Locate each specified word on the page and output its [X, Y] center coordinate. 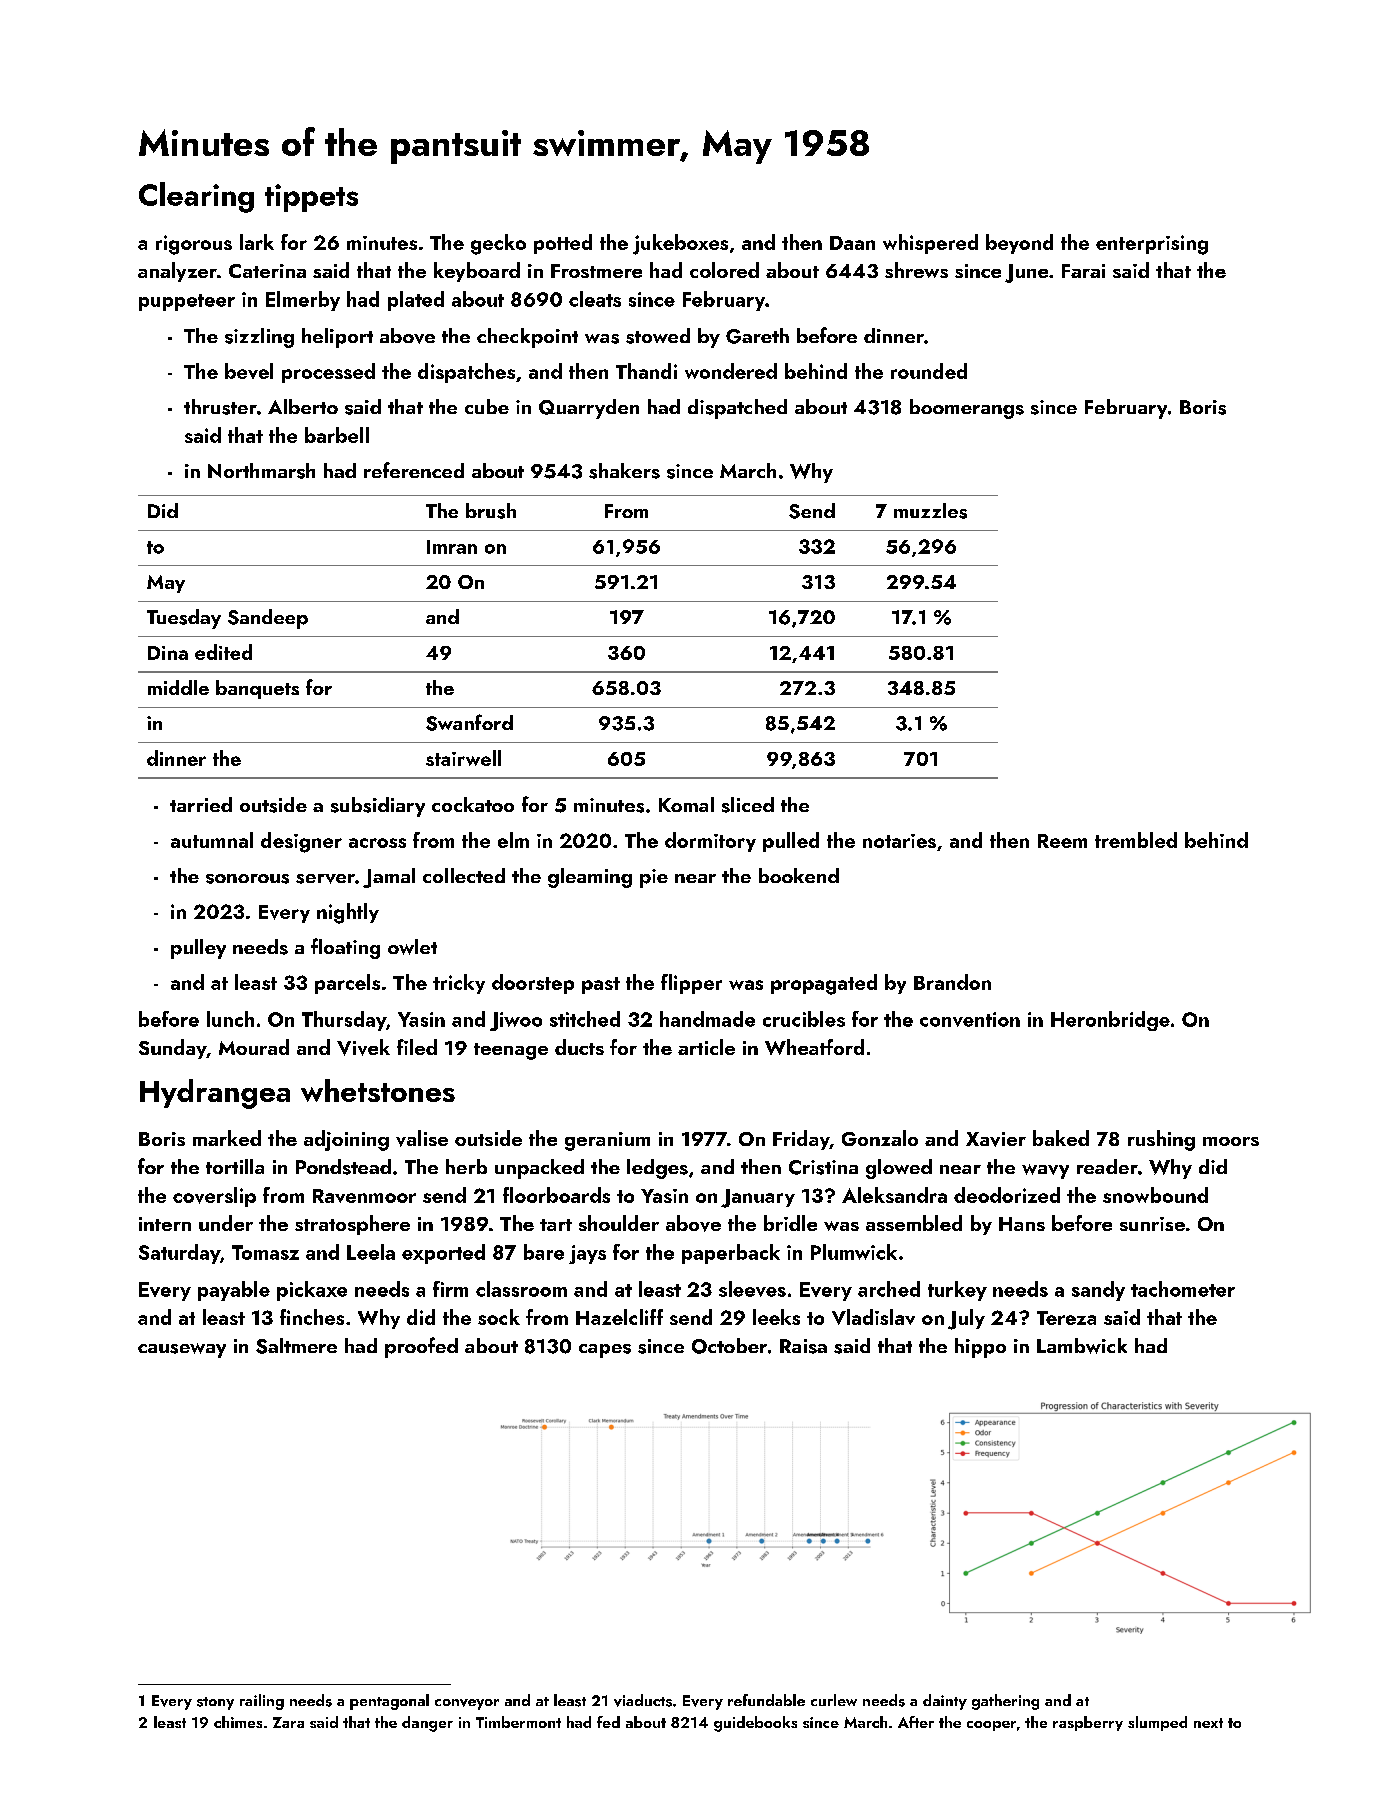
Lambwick [1082, 1346]
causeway [182, 1350]
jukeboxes [680, 244]
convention [970, 1019]
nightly [348, 913]
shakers [624, 471]
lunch [230, 1019]
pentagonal [389, 1702]
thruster [220, 407]
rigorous [194, 245]
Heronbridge [1110, 1021]
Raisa [803, 1346]
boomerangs [967, 409]
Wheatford [814, 1047]
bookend [799, 875]
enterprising [1152, 245]
